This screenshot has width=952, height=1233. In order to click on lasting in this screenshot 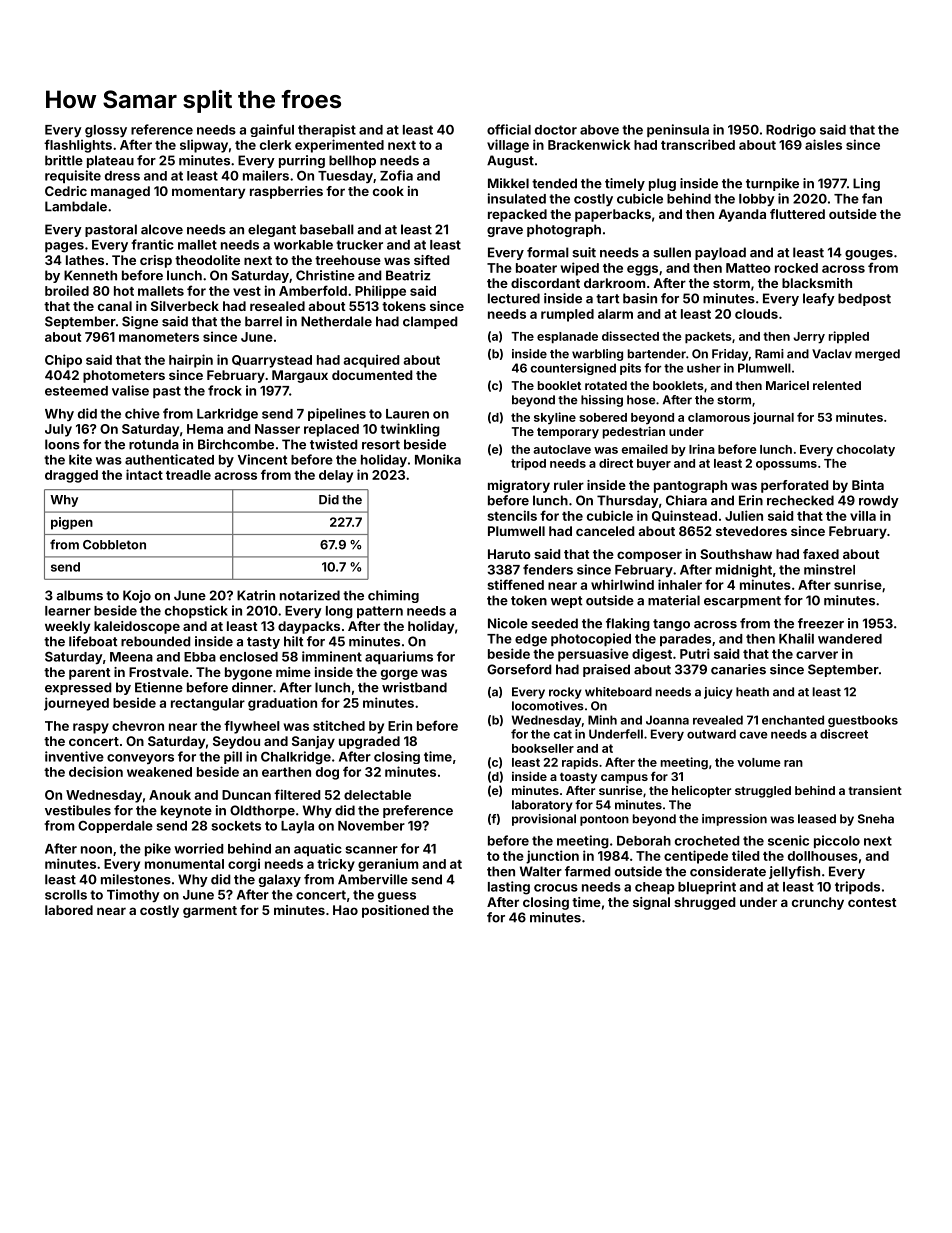, I will do `click(509, 888)`.
